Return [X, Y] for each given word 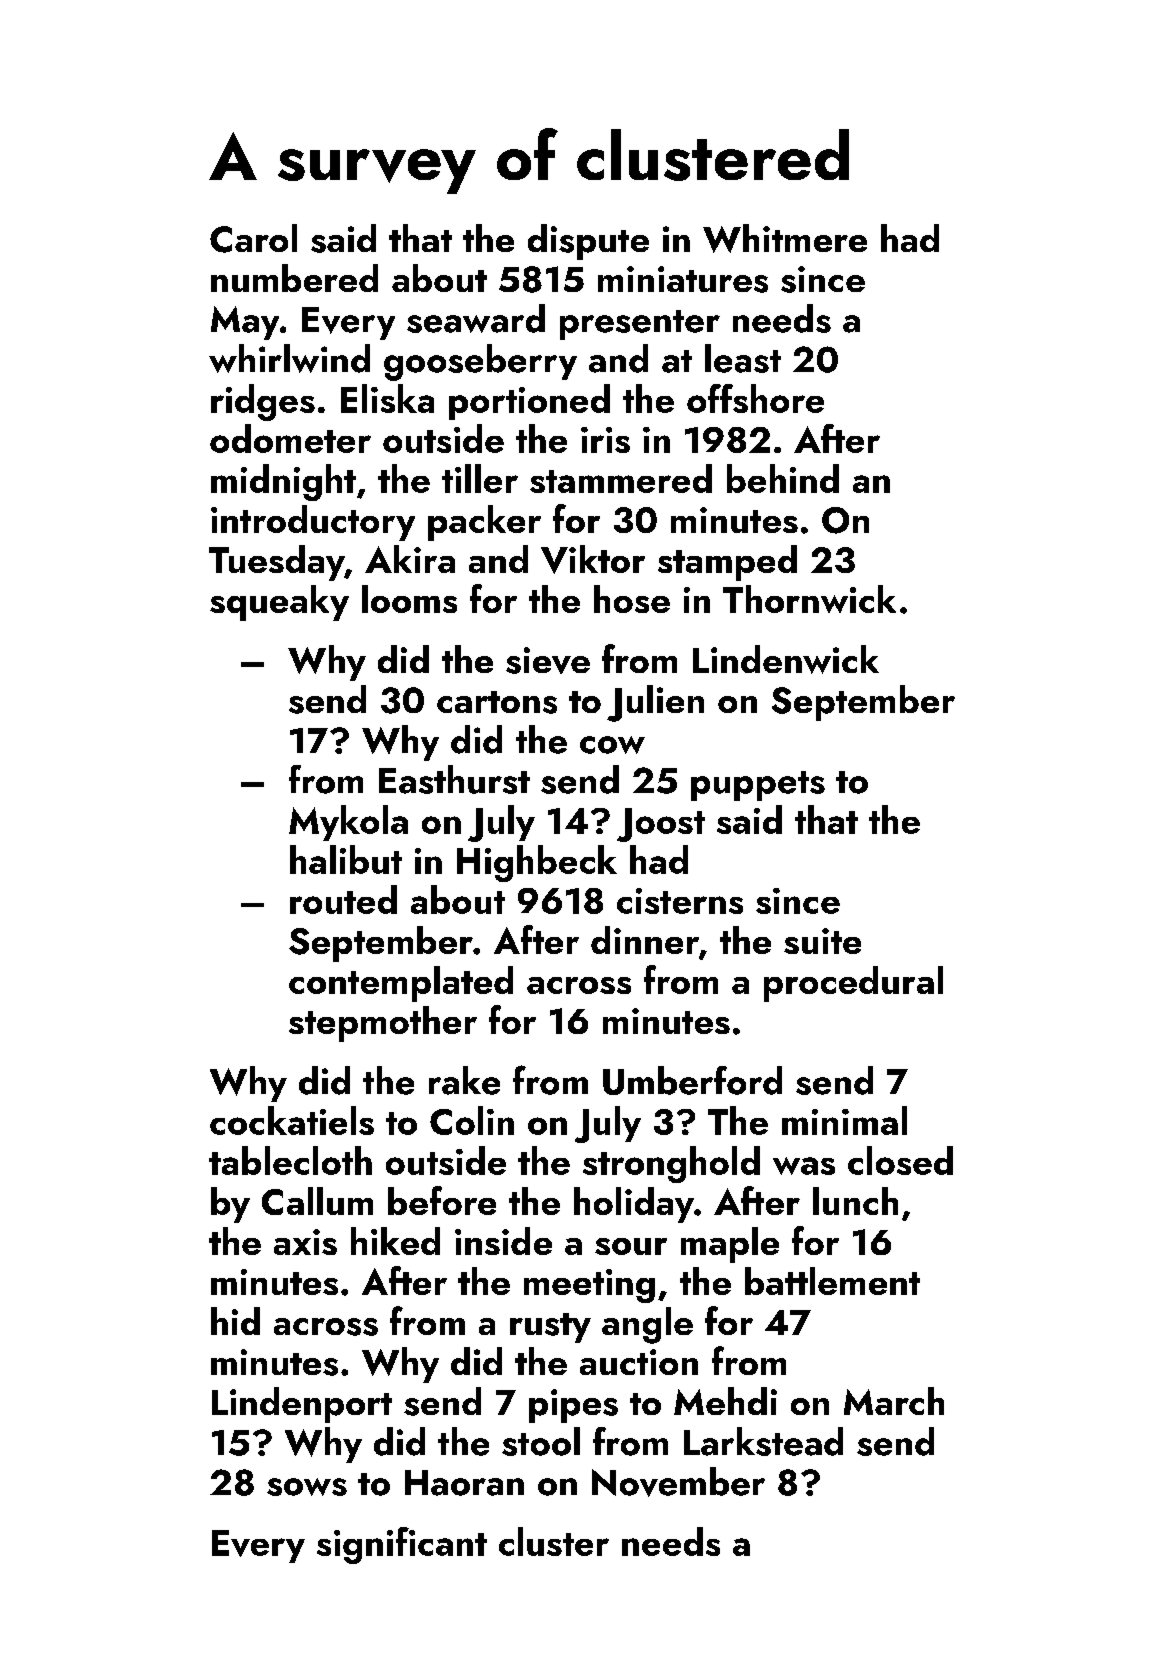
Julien [655, 703]
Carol [253, 238]
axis [305, 1242]
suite [822, 941]
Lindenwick [786, 659]
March [894, 1401]
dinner [645, 940]
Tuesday [277, 563]
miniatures [683, 279]
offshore [755, 398]
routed [343, 899]
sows [307, 1487]
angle [647, 1325]
